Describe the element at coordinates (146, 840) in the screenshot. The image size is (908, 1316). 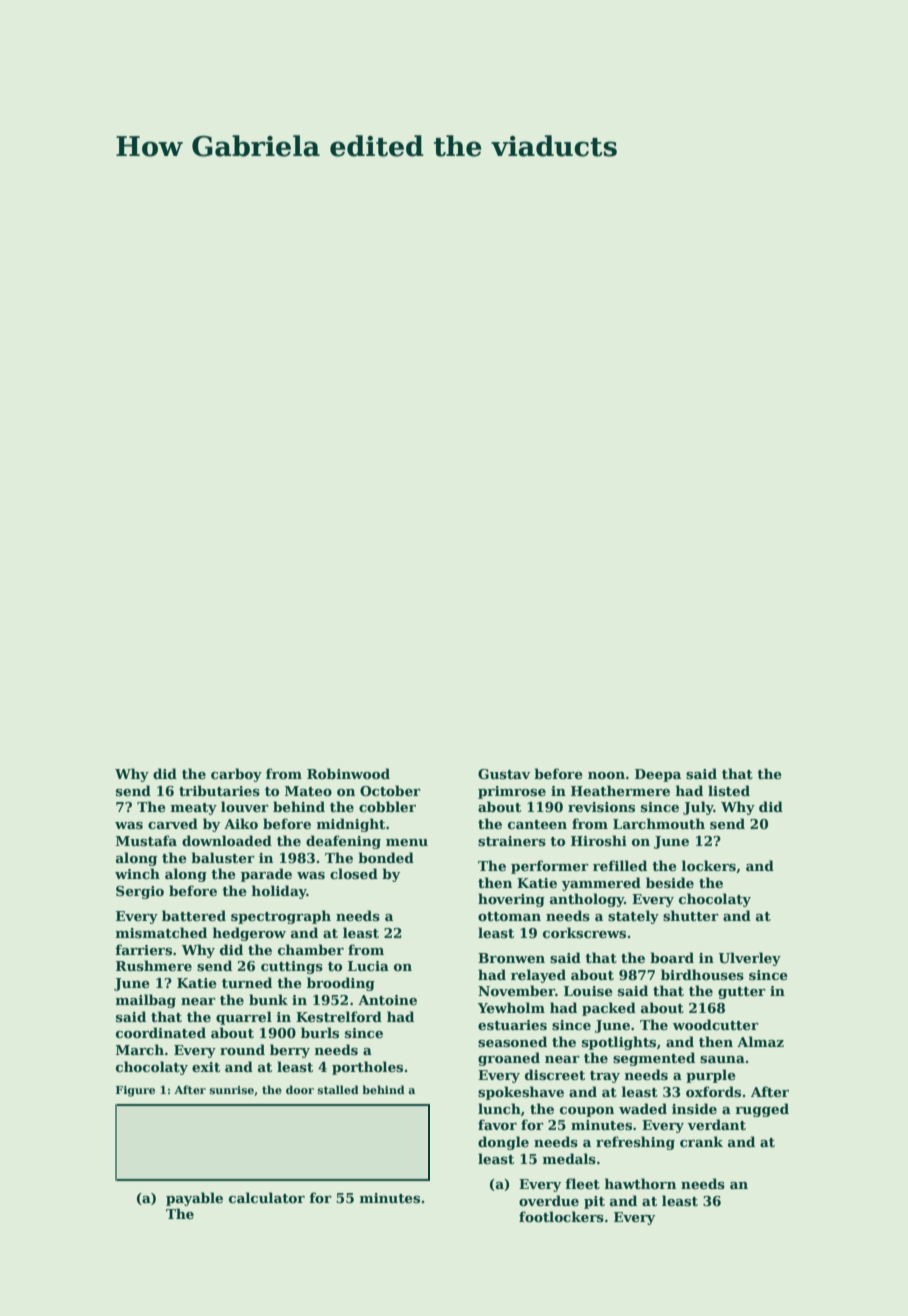
I see `Mustafa` at that location.
